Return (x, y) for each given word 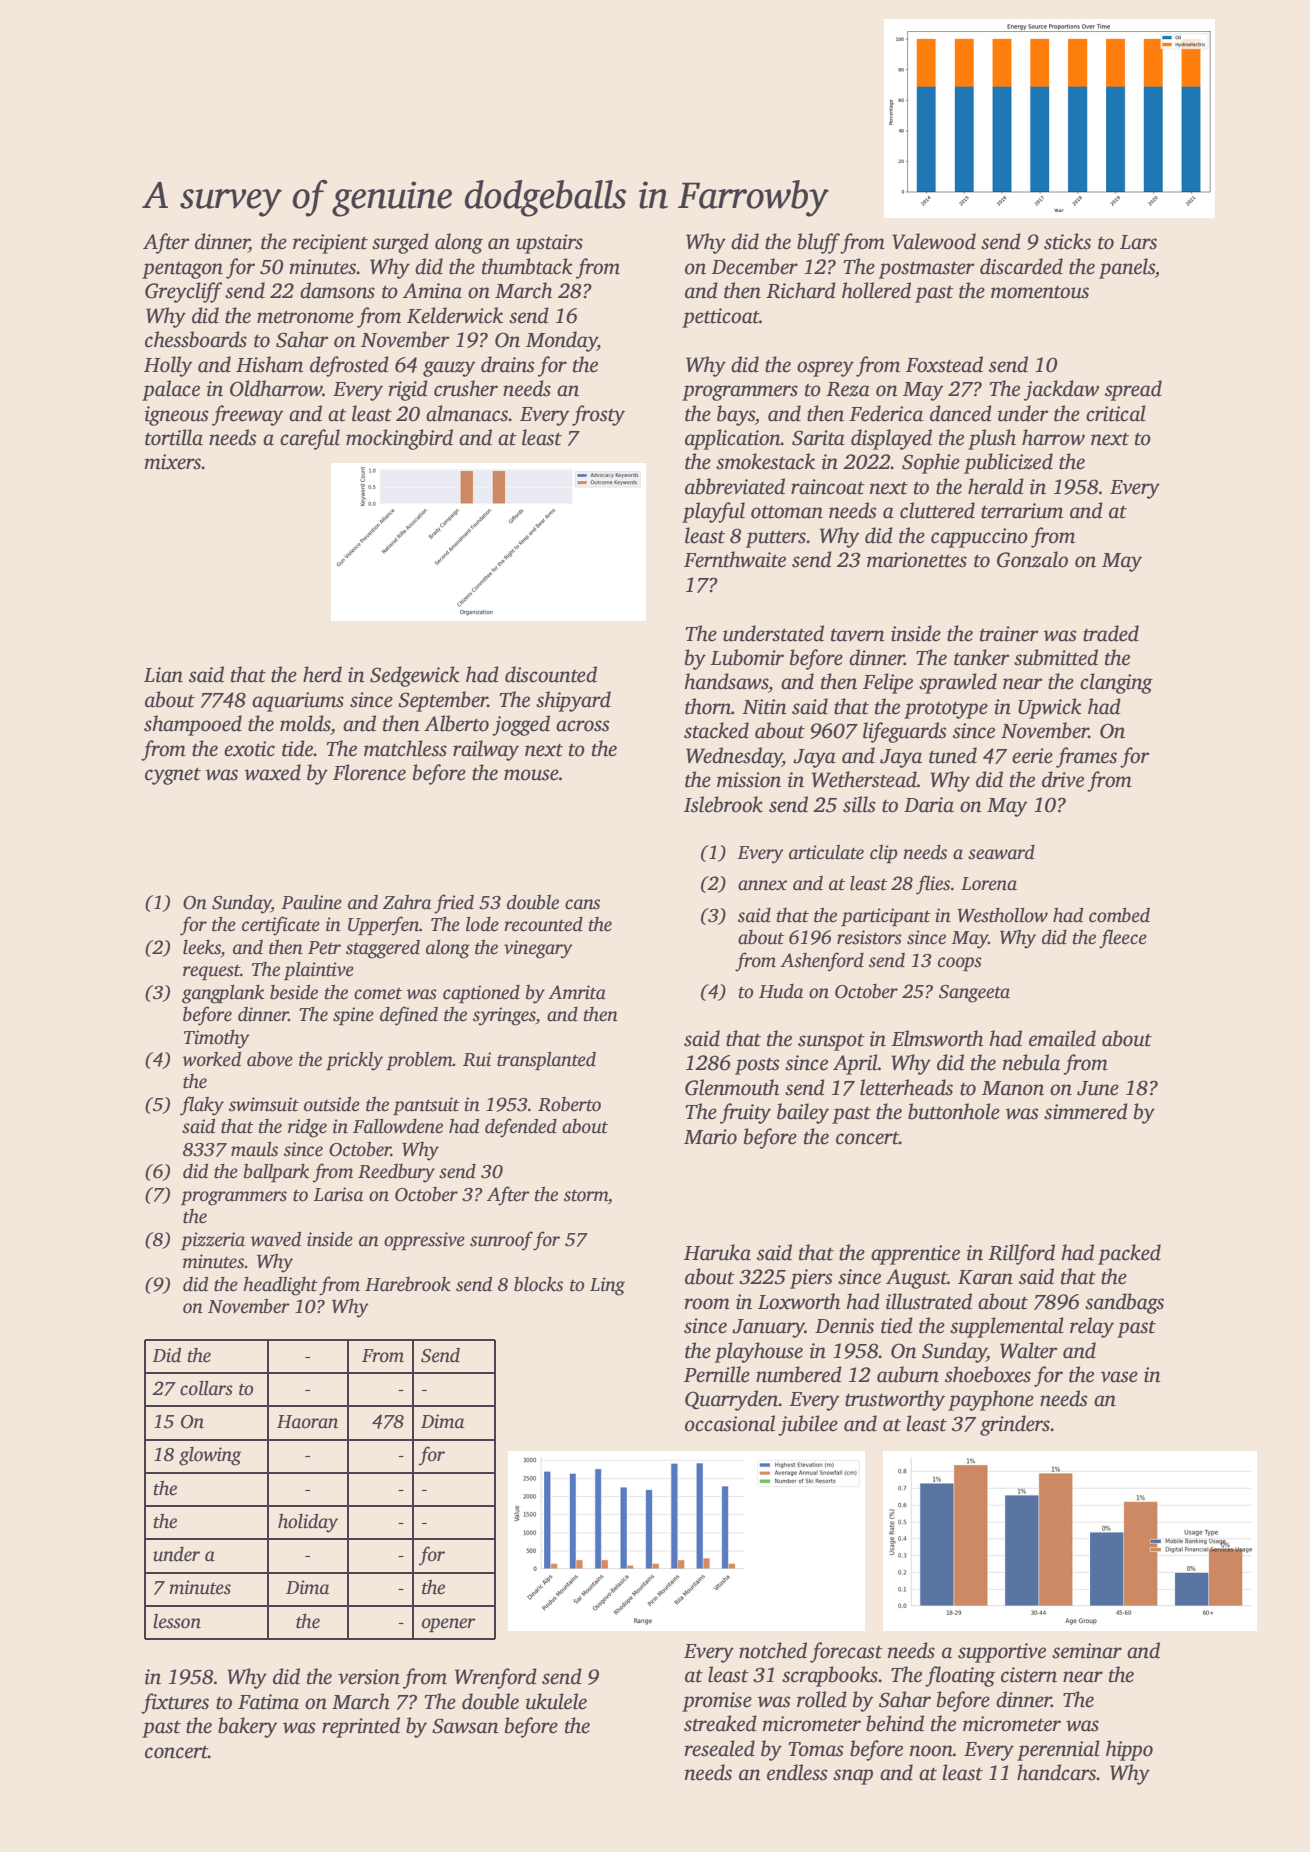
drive (1063, 779)
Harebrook (408, 1284)
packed (1129, 1254)
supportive (1002, 1653)
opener (449, 1625)
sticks (1067, 241)
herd (322, 674)
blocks (538, 1284)
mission (749, 780)
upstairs (549, 244)
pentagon (182, 270)
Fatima (268, 1702)
